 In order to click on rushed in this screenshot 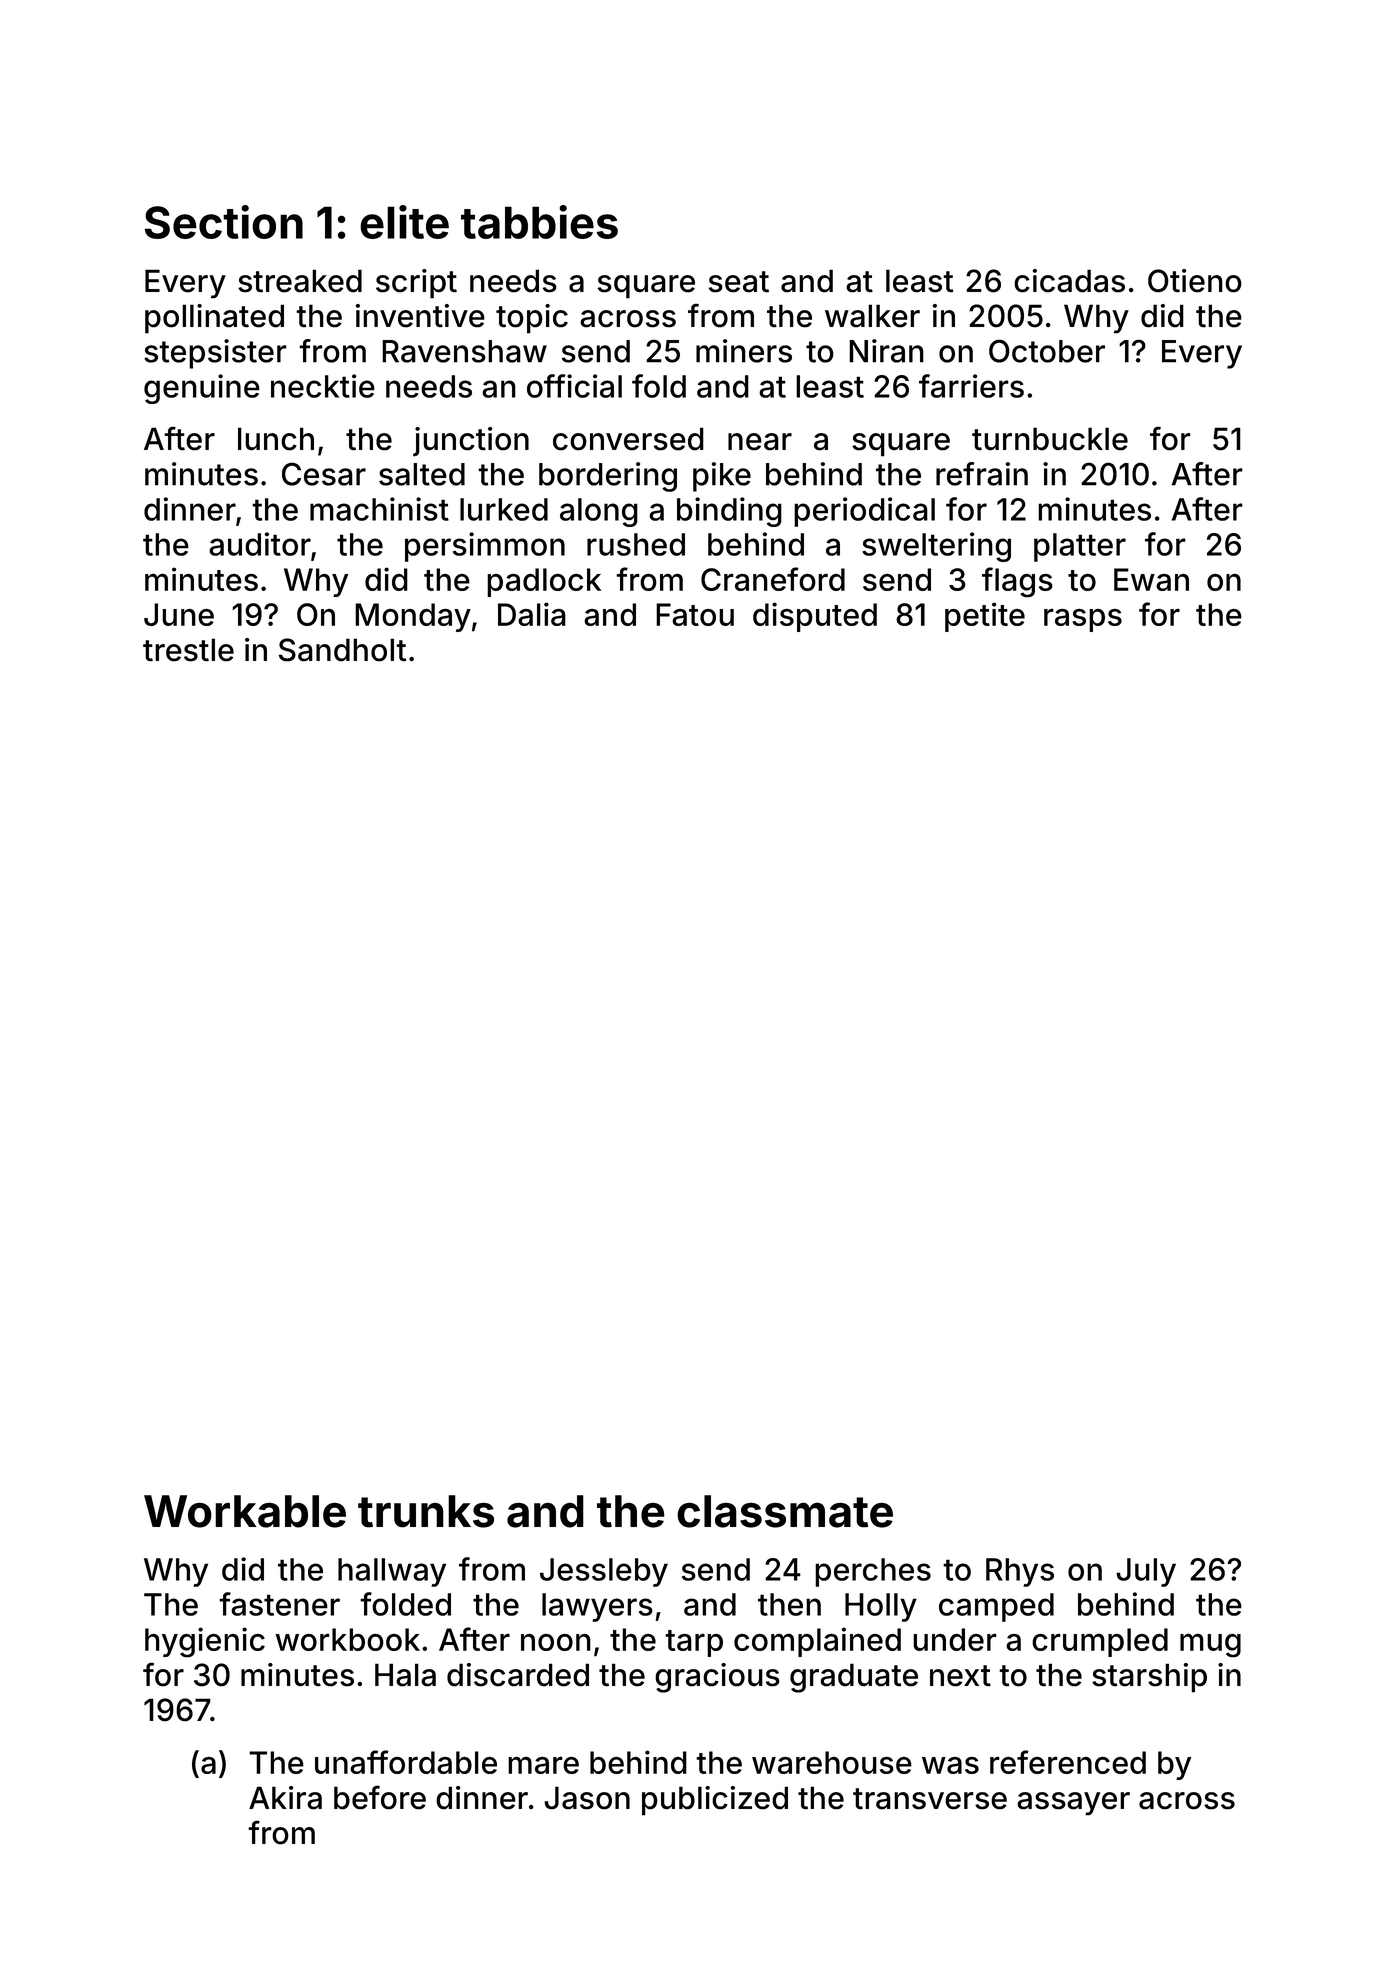, I will do `click(636, 544)`.
